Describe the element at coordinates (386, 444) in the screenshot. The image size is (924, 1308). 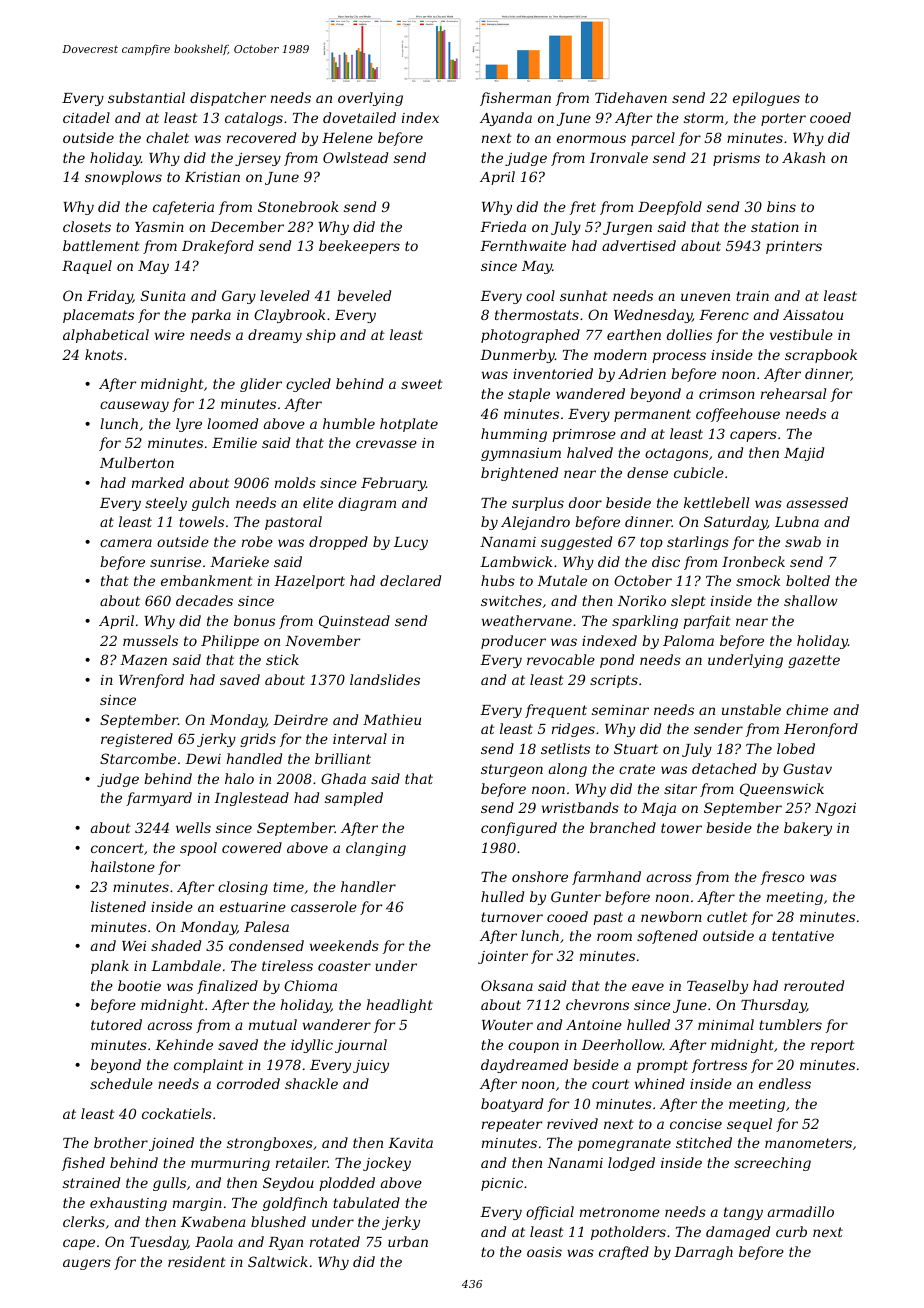
I see `crevasse` at that location.
